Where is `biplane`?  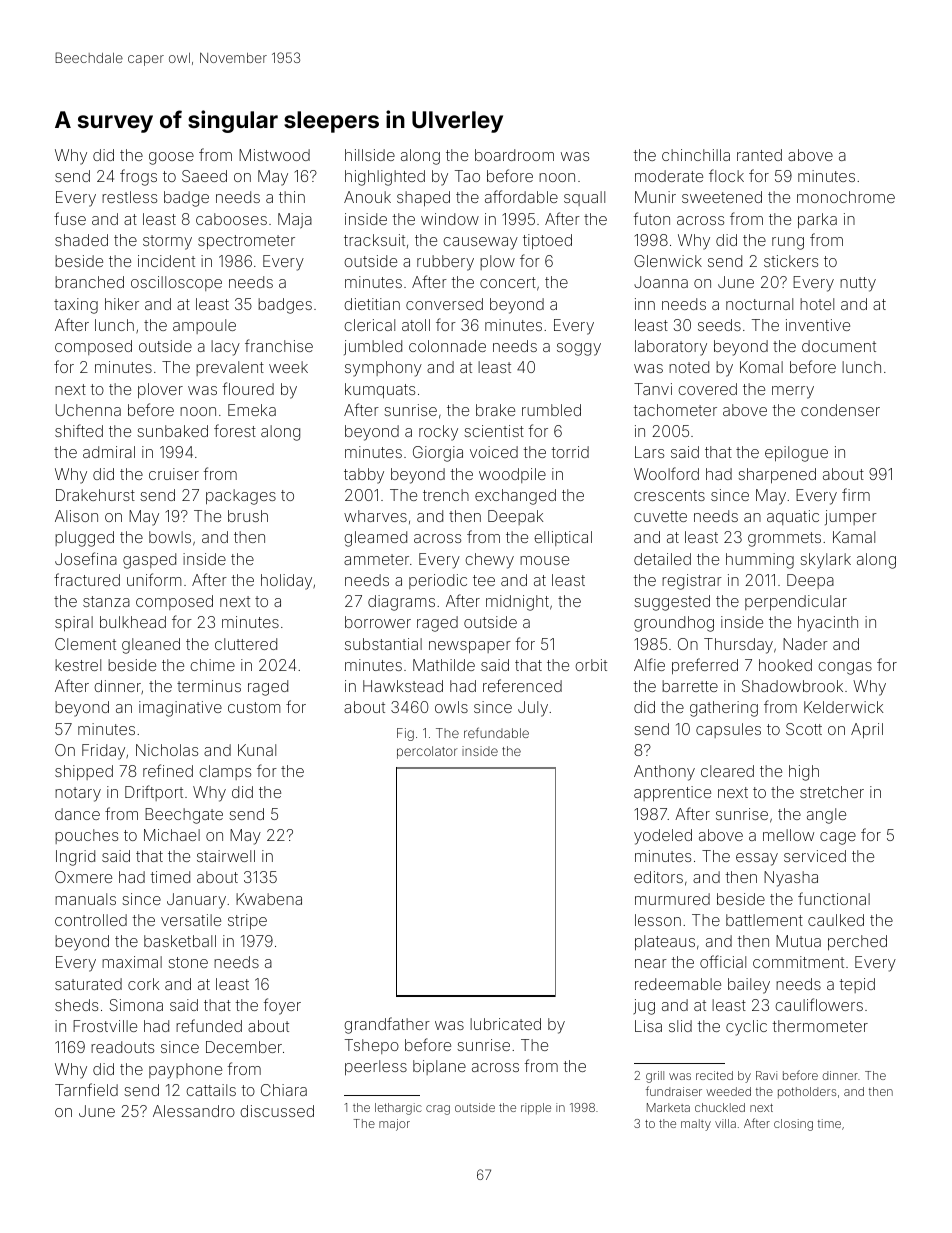 biplane is located at coordinates (439, 1067).
